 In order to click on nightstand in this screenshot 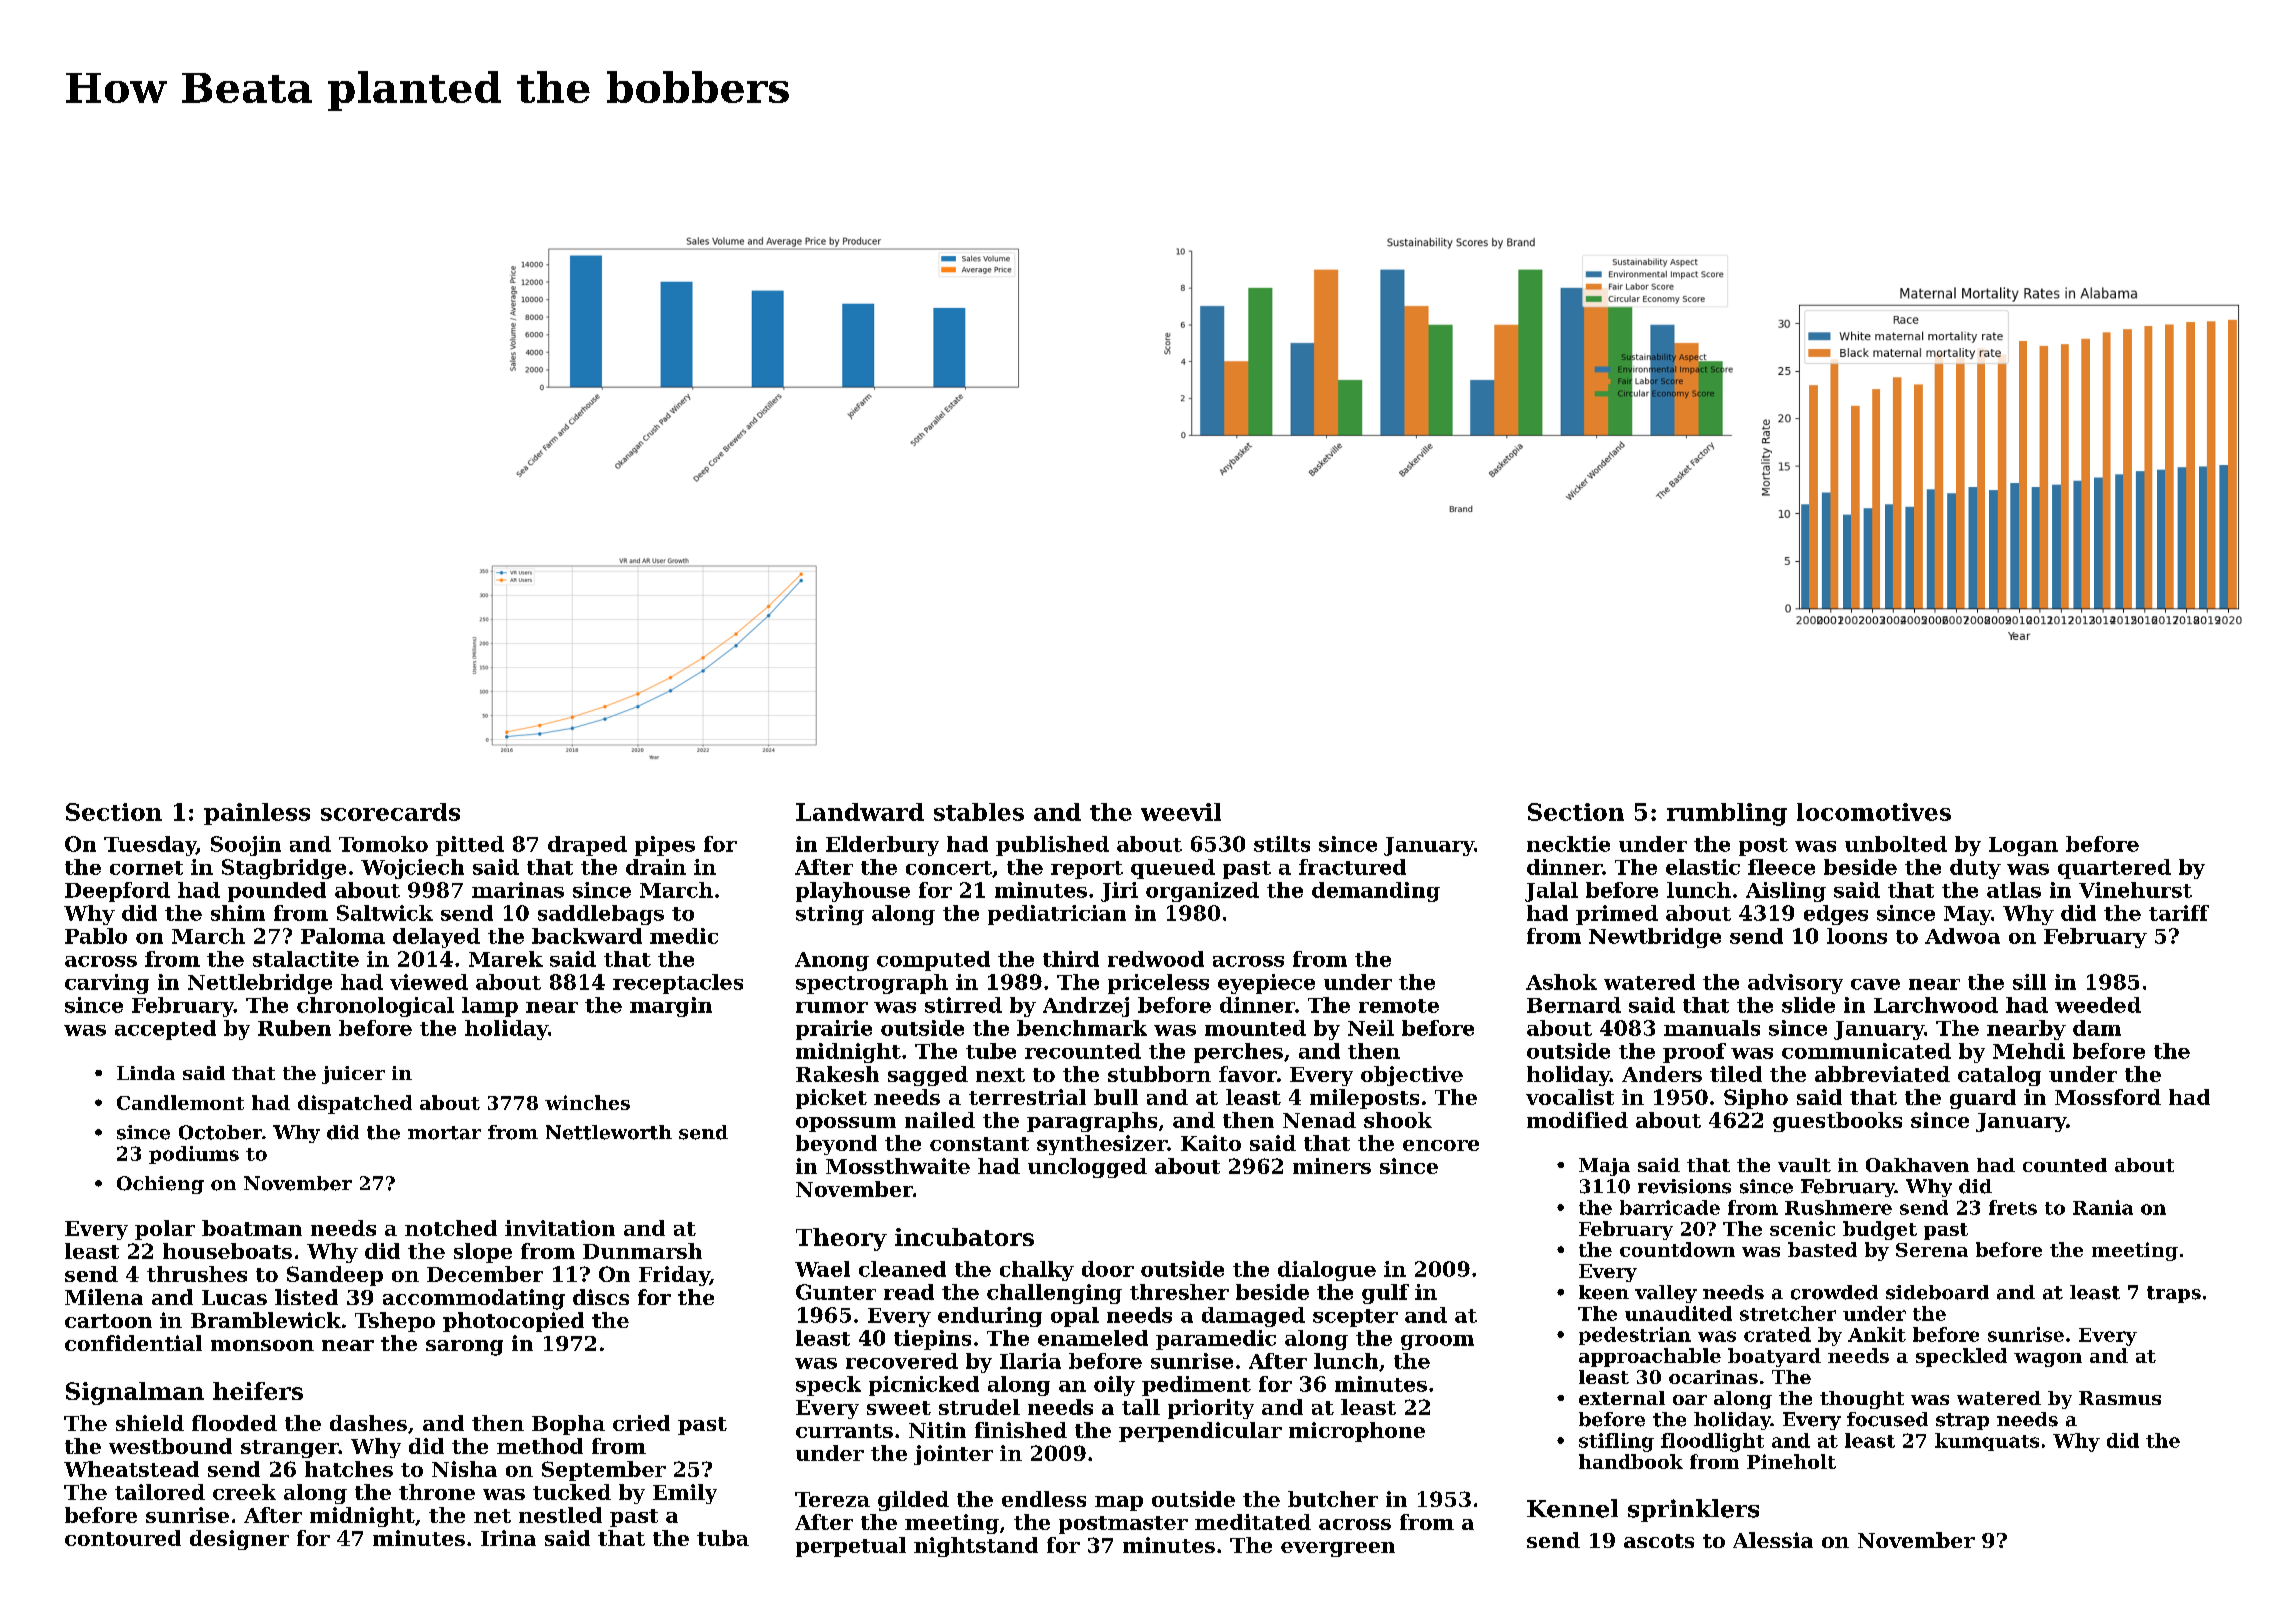, I will do `click(976, 1547)`.
